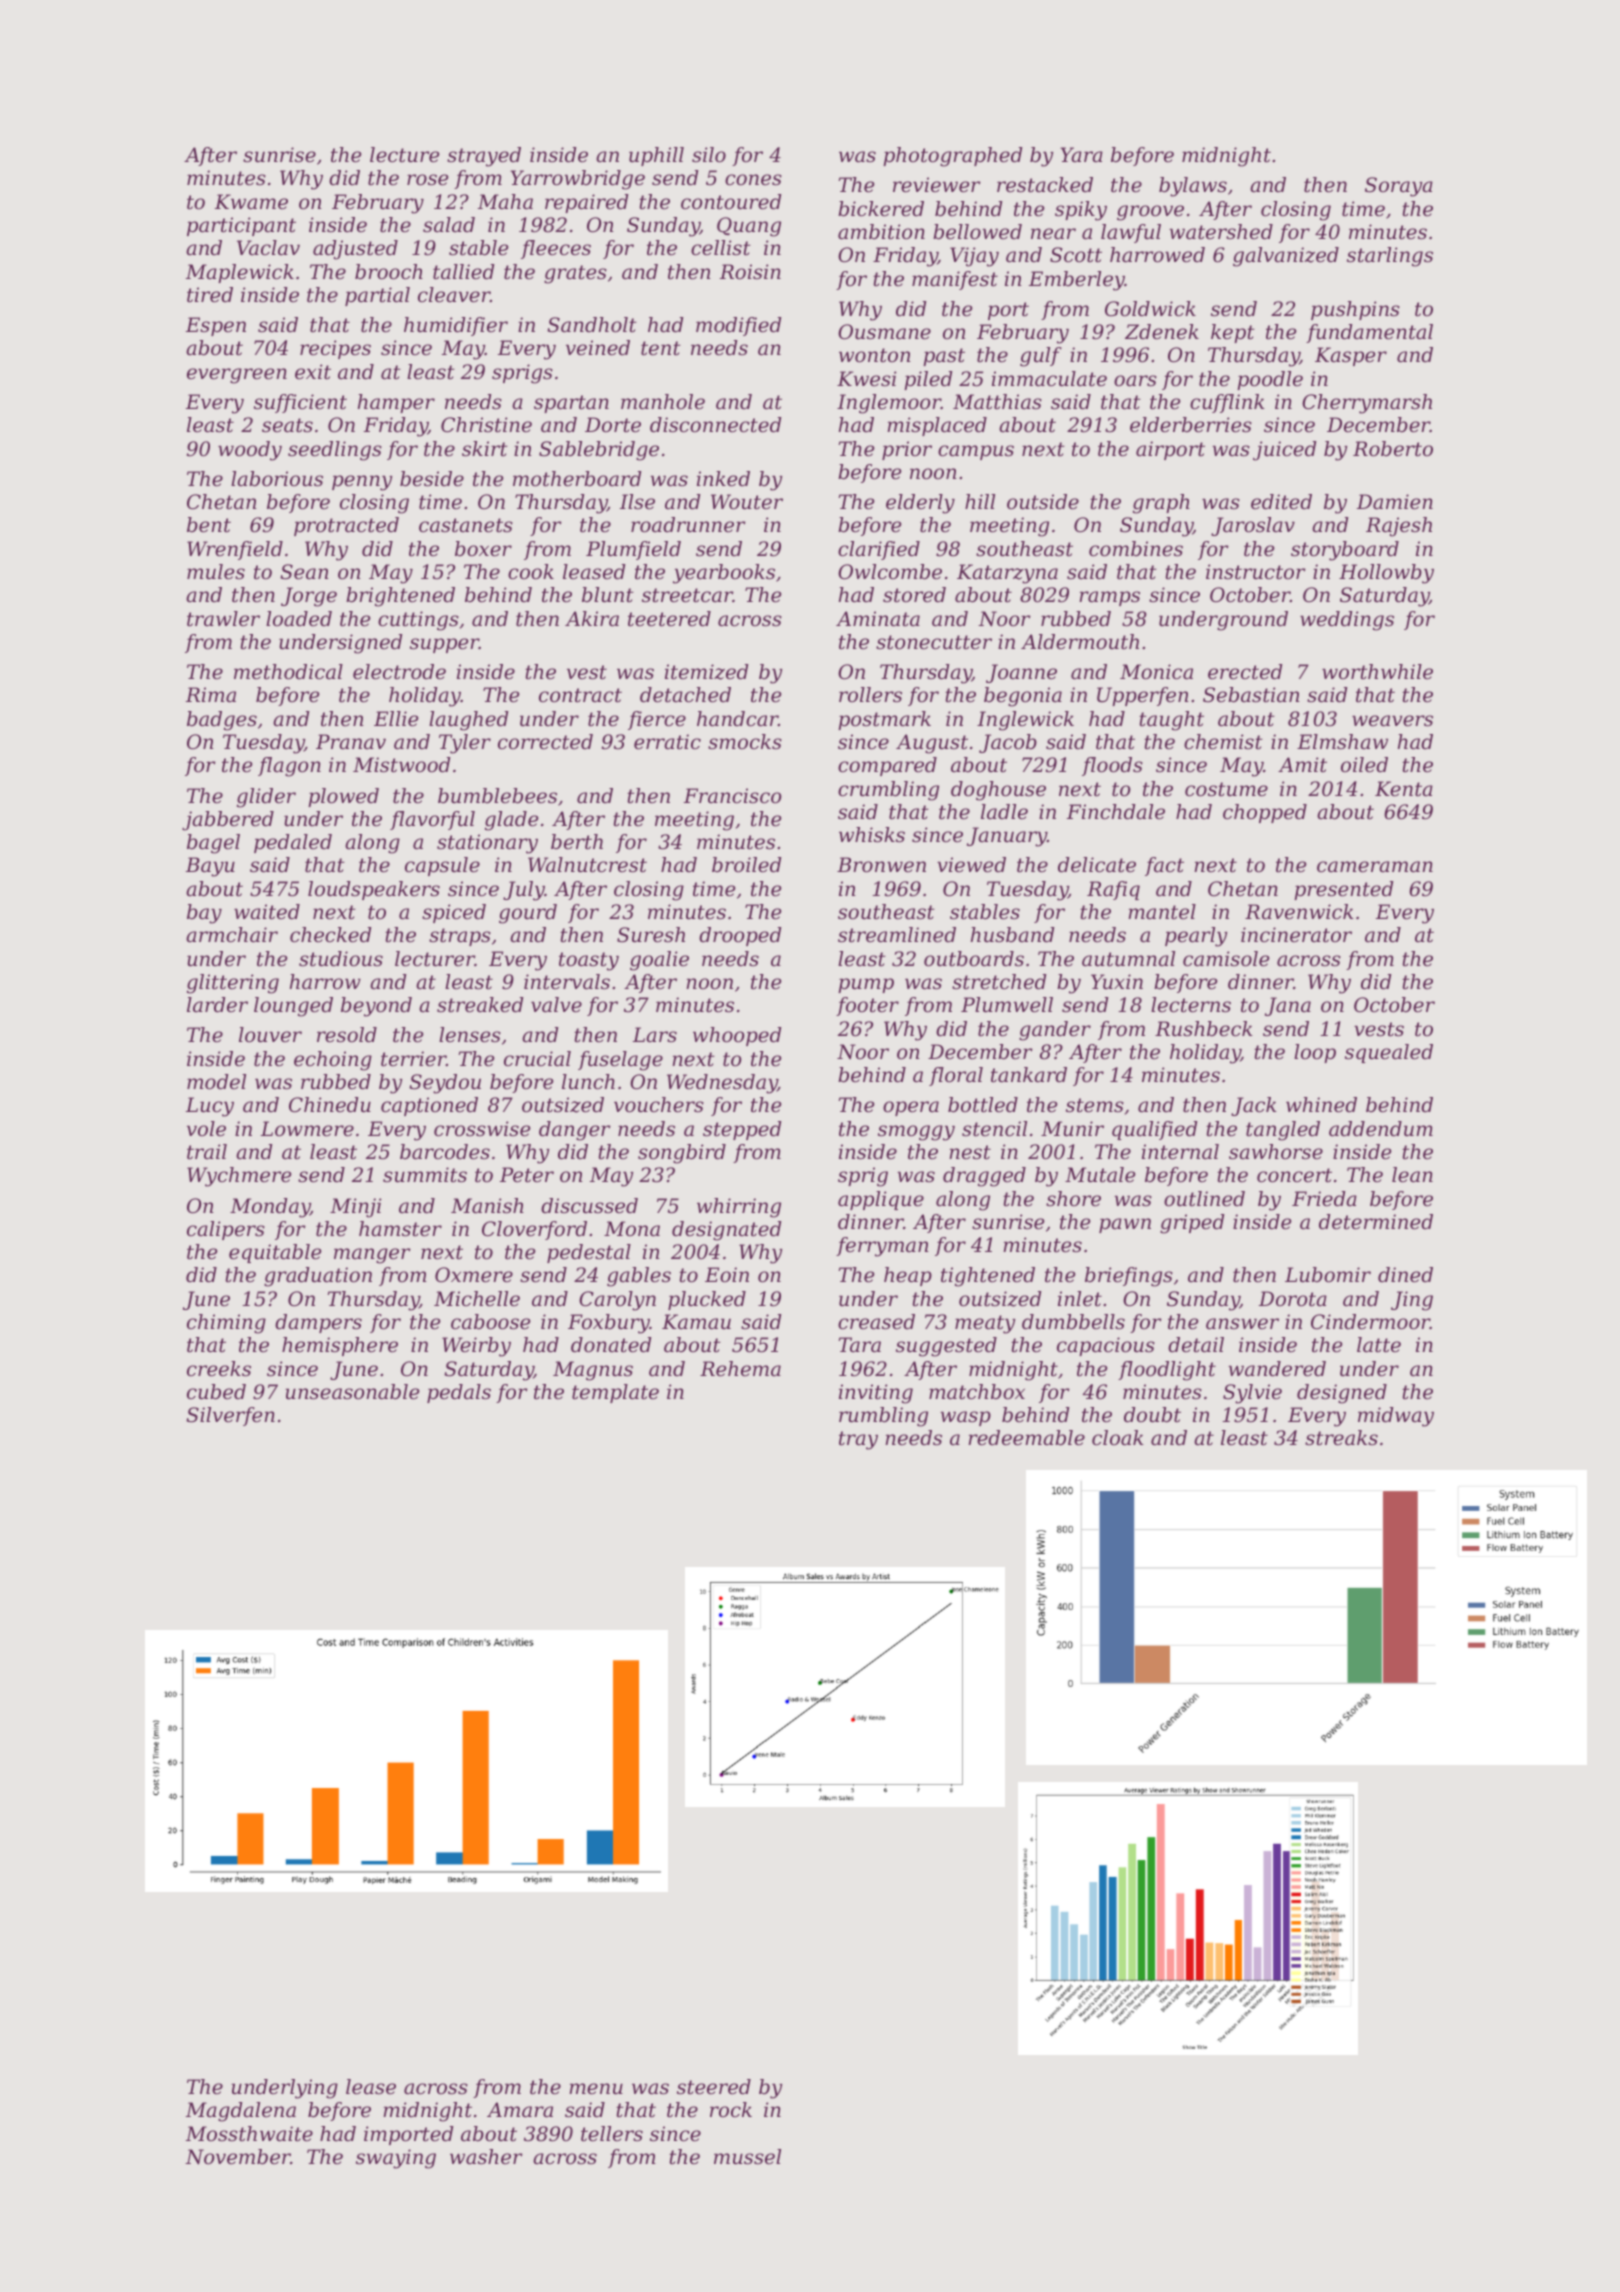 The image size is (1620, 2292). I want to click on tent, so click(661, 348).
